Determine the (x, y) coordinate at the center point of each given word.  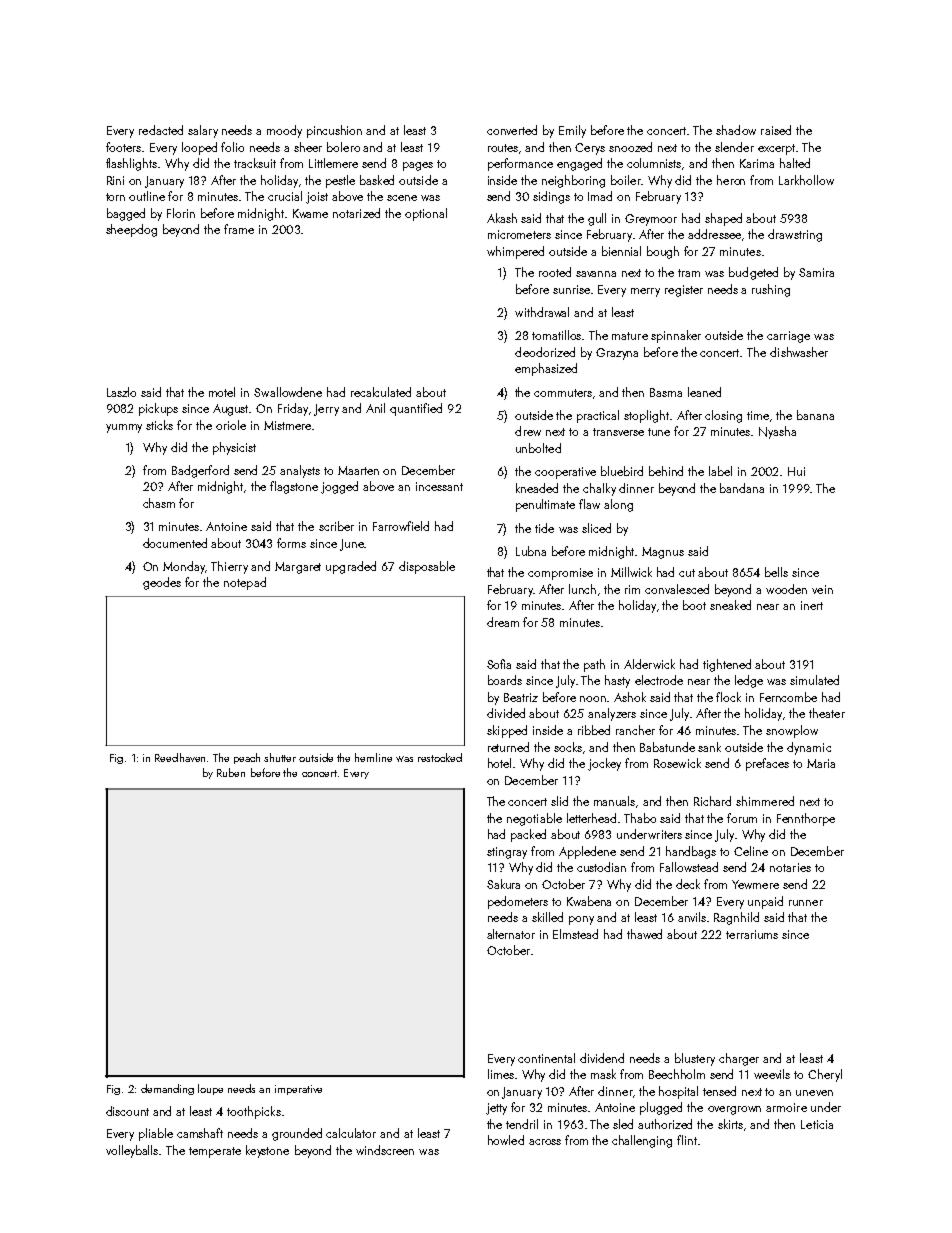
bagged (126, 214)
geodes (162, 583)
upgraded (351, 567)
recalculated (381, 392)
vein (822, 589)
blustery (695, 1059)
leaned (704, 392)
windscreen (385, 1150)
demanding (167, 1089)
